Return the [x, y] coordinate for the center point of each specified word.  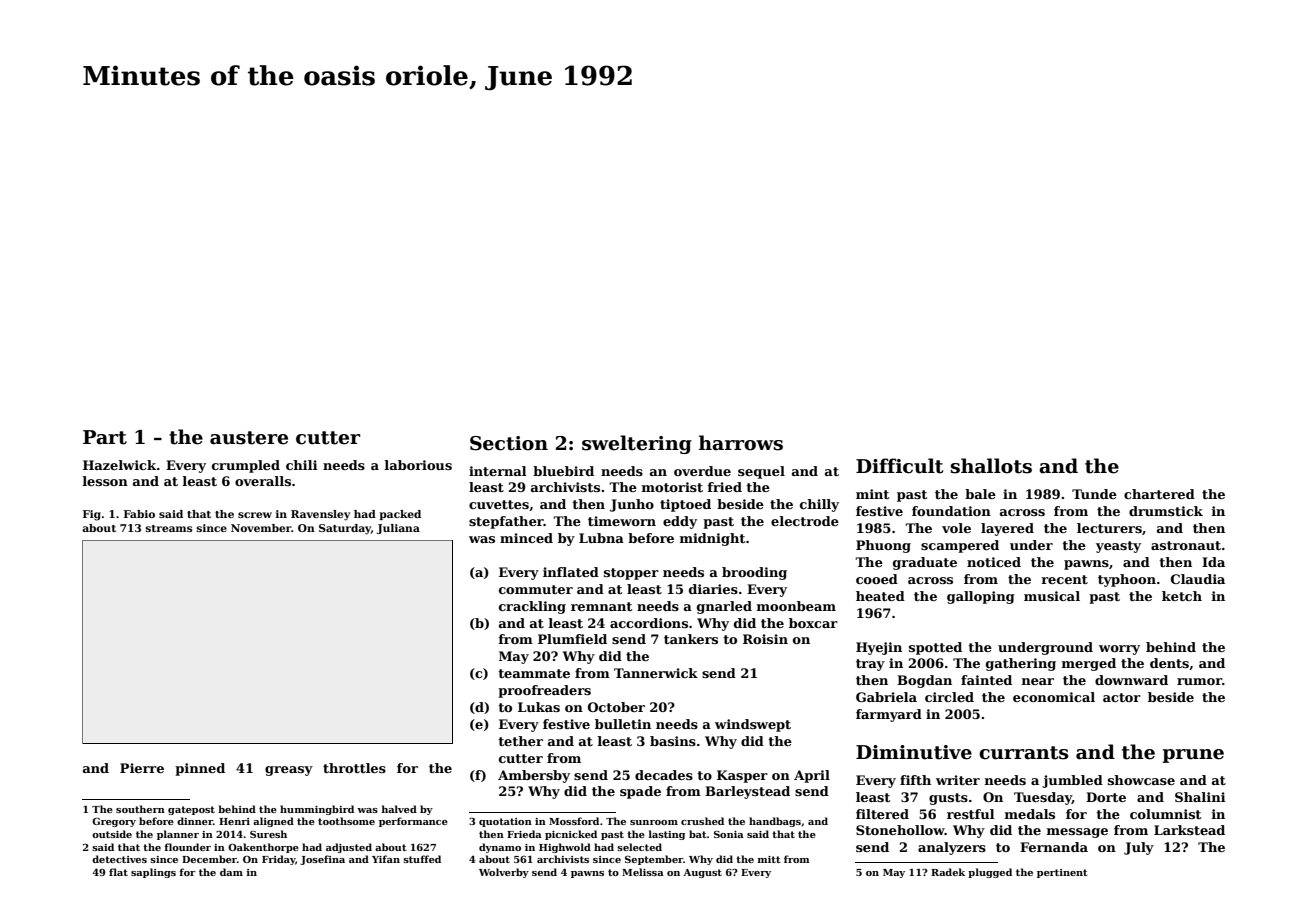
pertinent [1062, 873]
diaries [713, 589]
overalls [263, 481]
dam [231, 872]
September [654, 860]
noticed [994, 562]
